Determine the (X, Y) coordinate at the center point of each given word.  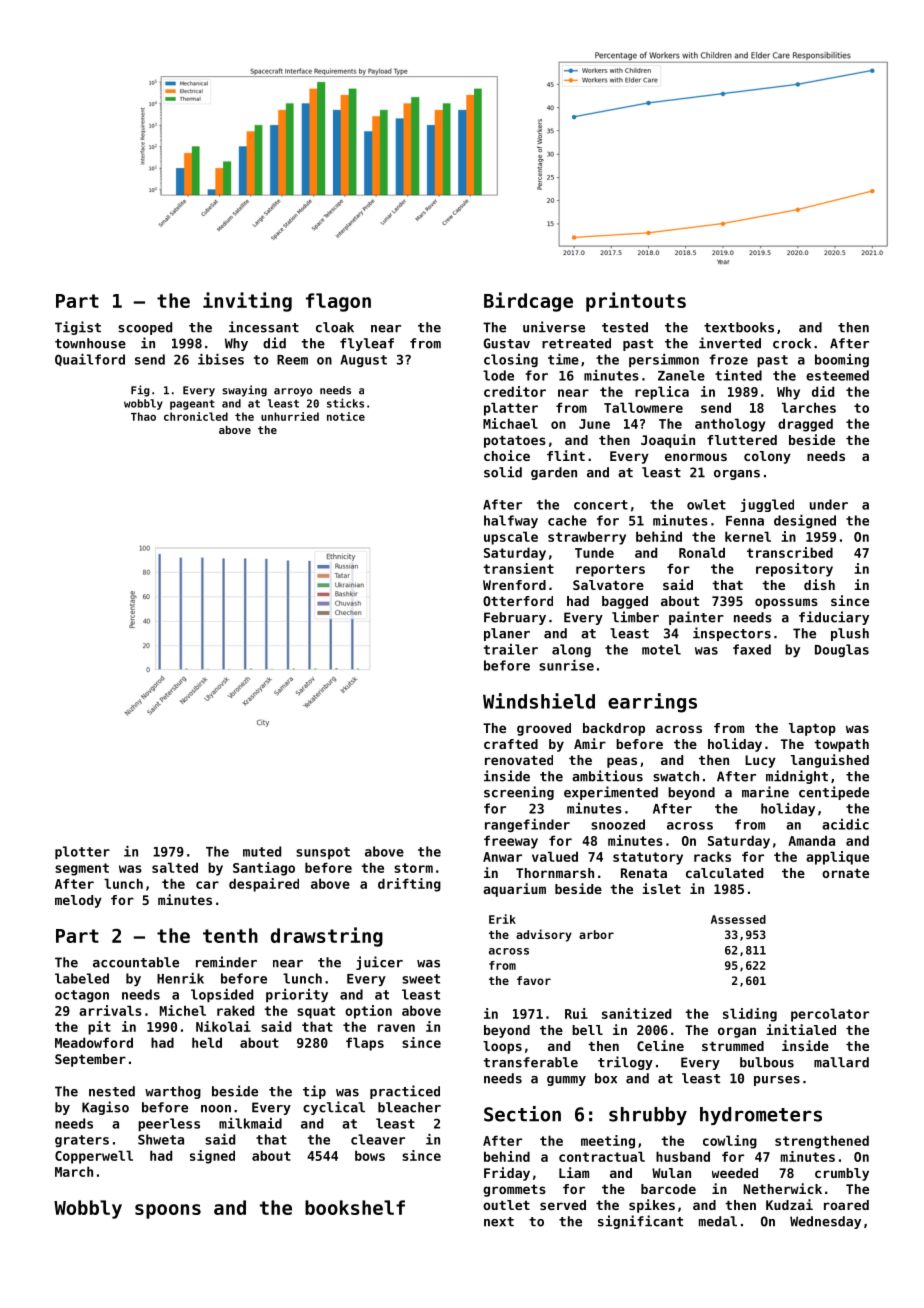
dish (819, 584)
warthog (173, 1092)
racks (712, 856)
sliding (750, 1015)
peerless (169, 1125)
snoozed (618, 824)
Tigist (78, 328)
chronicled (196, 416)
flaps (365, 1044)
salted (175, 867)
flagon (338, 302)
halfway (511, 521)
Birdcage (528, 302)
